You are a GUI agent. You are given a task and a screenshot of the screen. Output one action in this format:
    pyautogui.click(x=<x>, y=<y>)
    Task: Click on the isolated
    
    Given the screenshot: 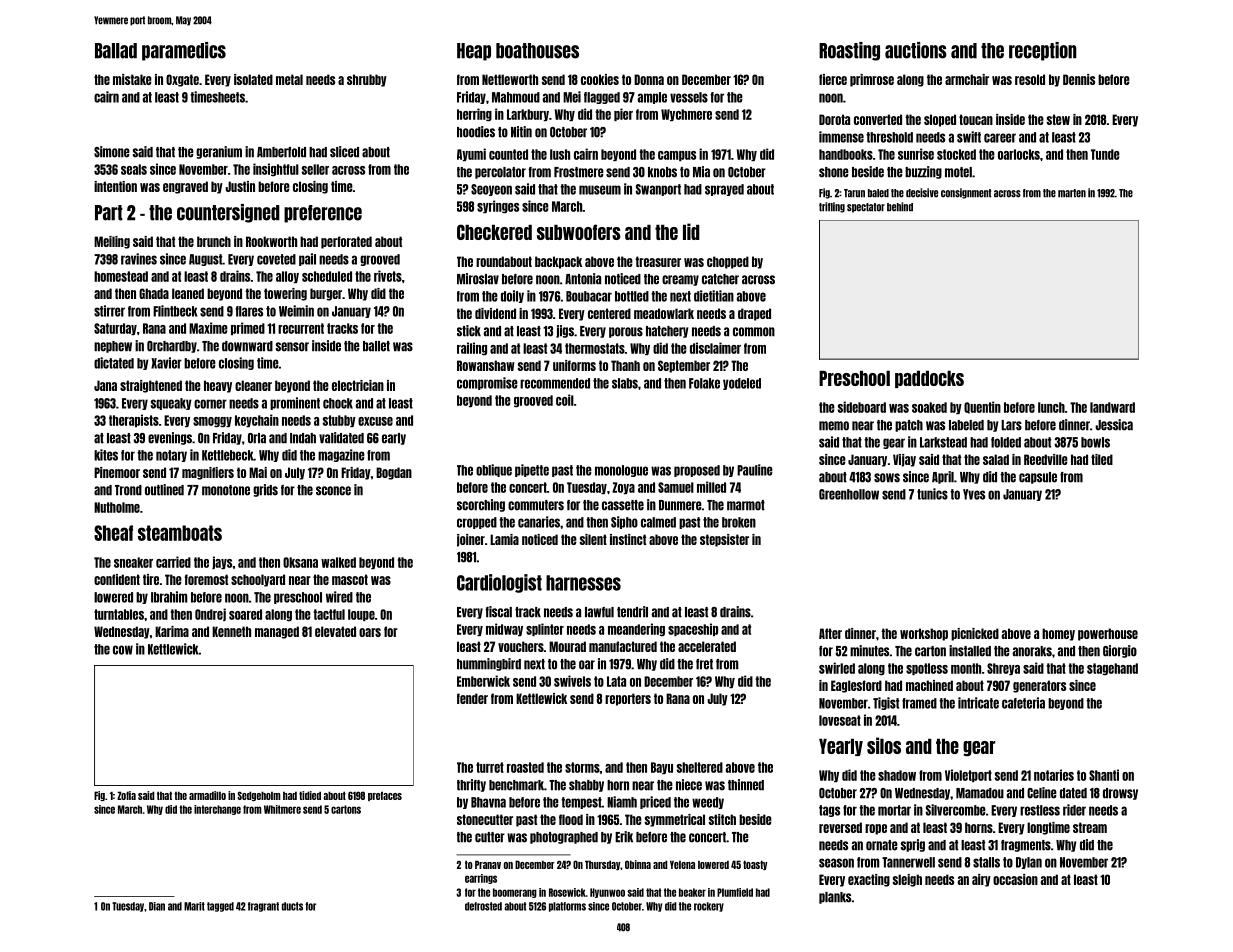 What is the action you would take?
    pyautogui.click(x=253, y=79)
